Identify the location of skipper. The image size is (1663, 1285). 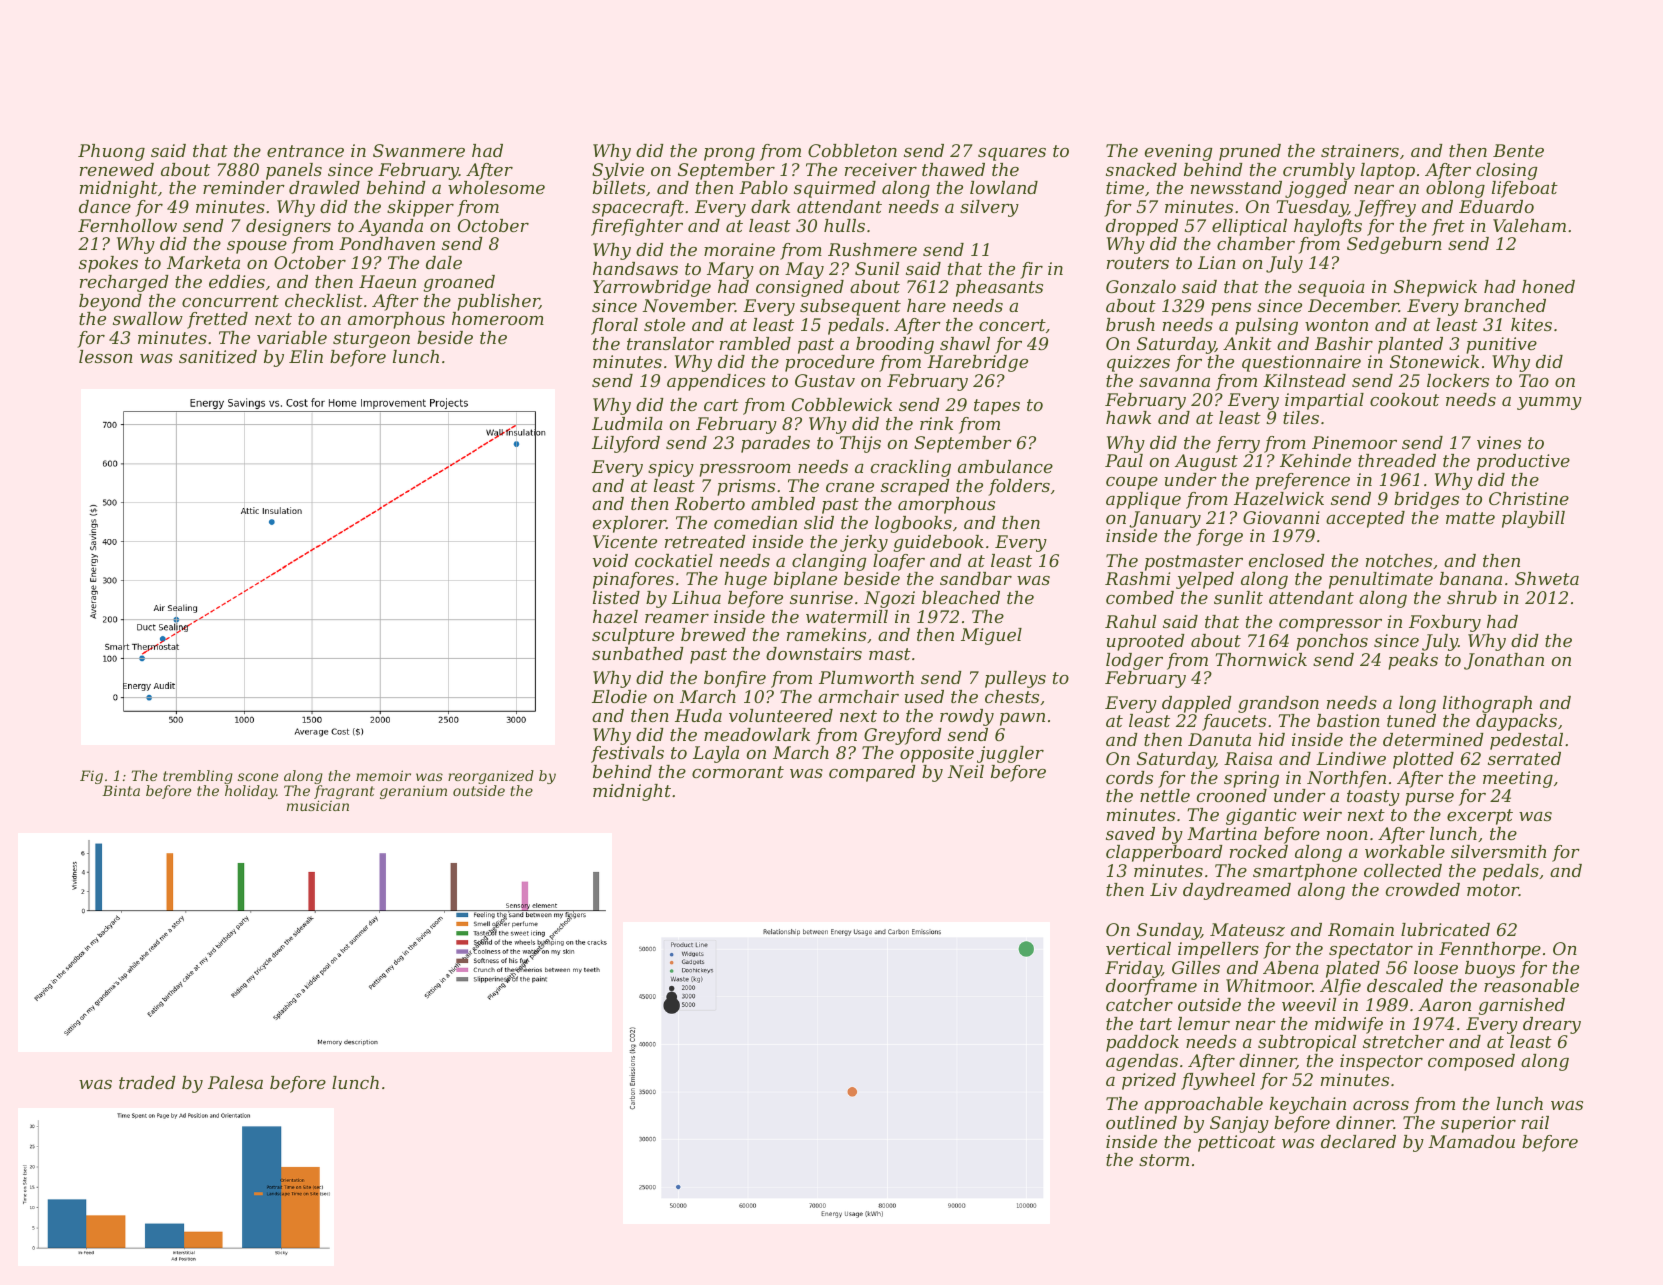
(420, 208).
